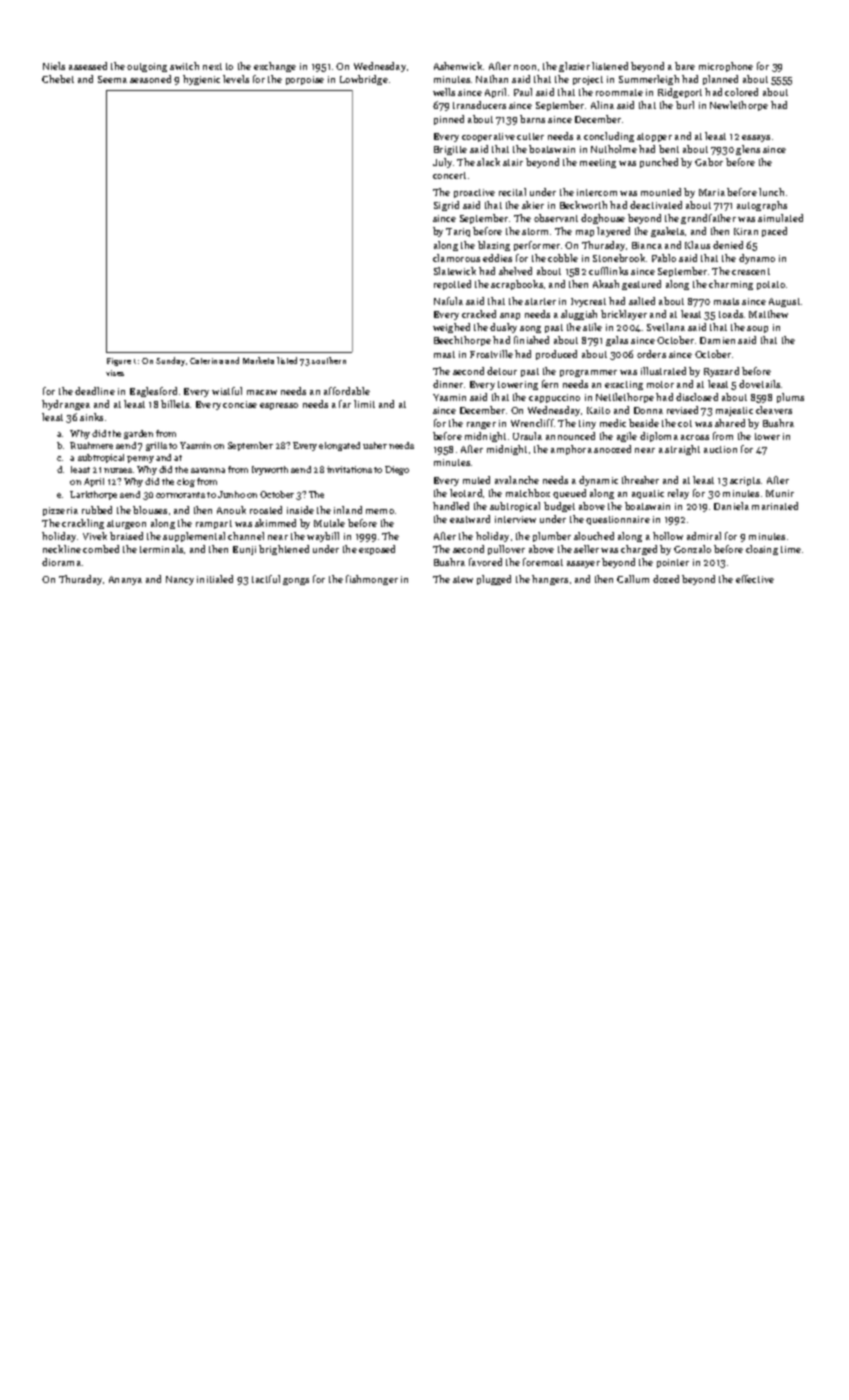  What do you see at coordinates (364, 80) in the page?
I see `Lowbridge` at bounding box center [364, 80].
